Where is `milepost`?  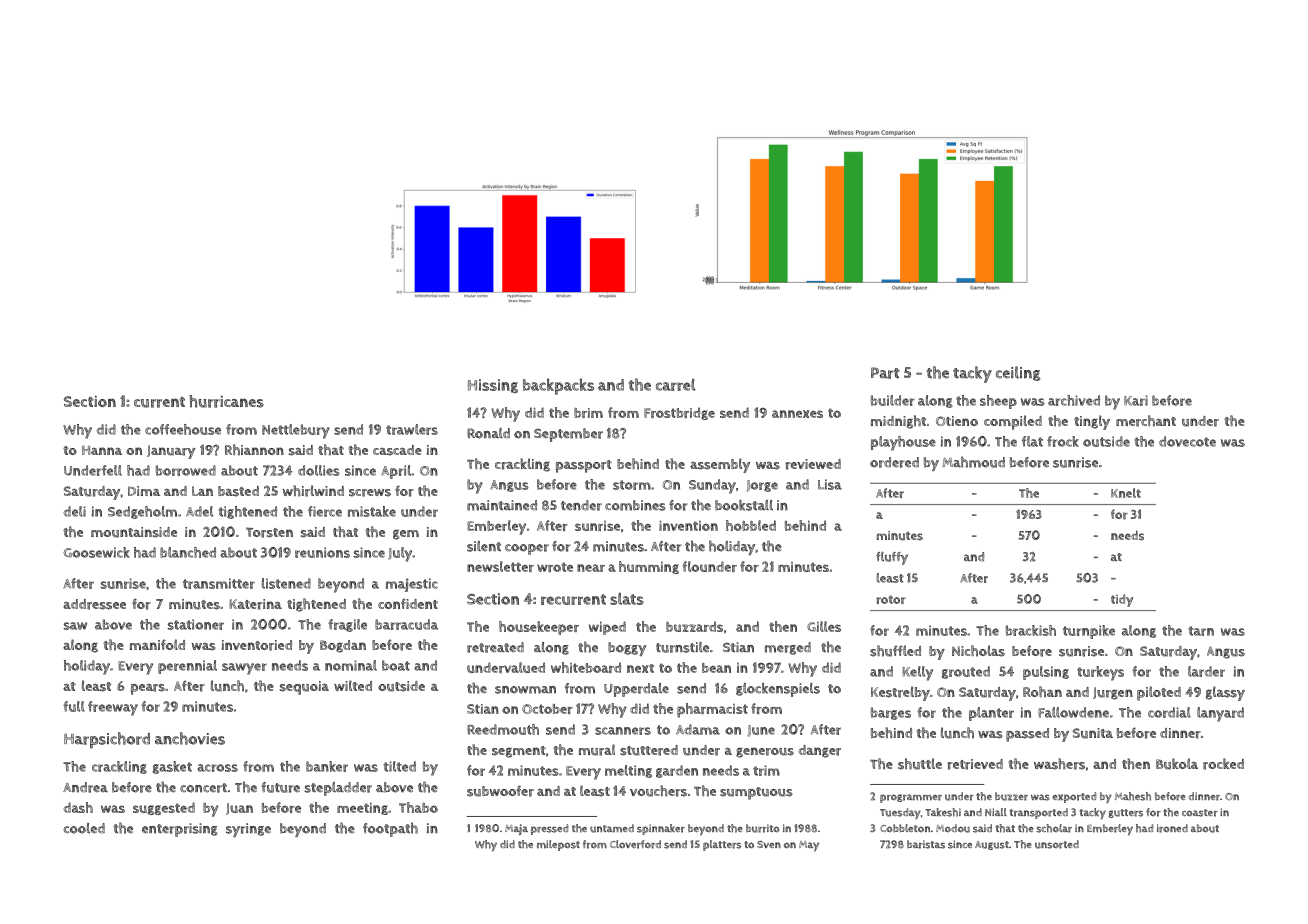 milepost is located at coordinates (558, 845).
